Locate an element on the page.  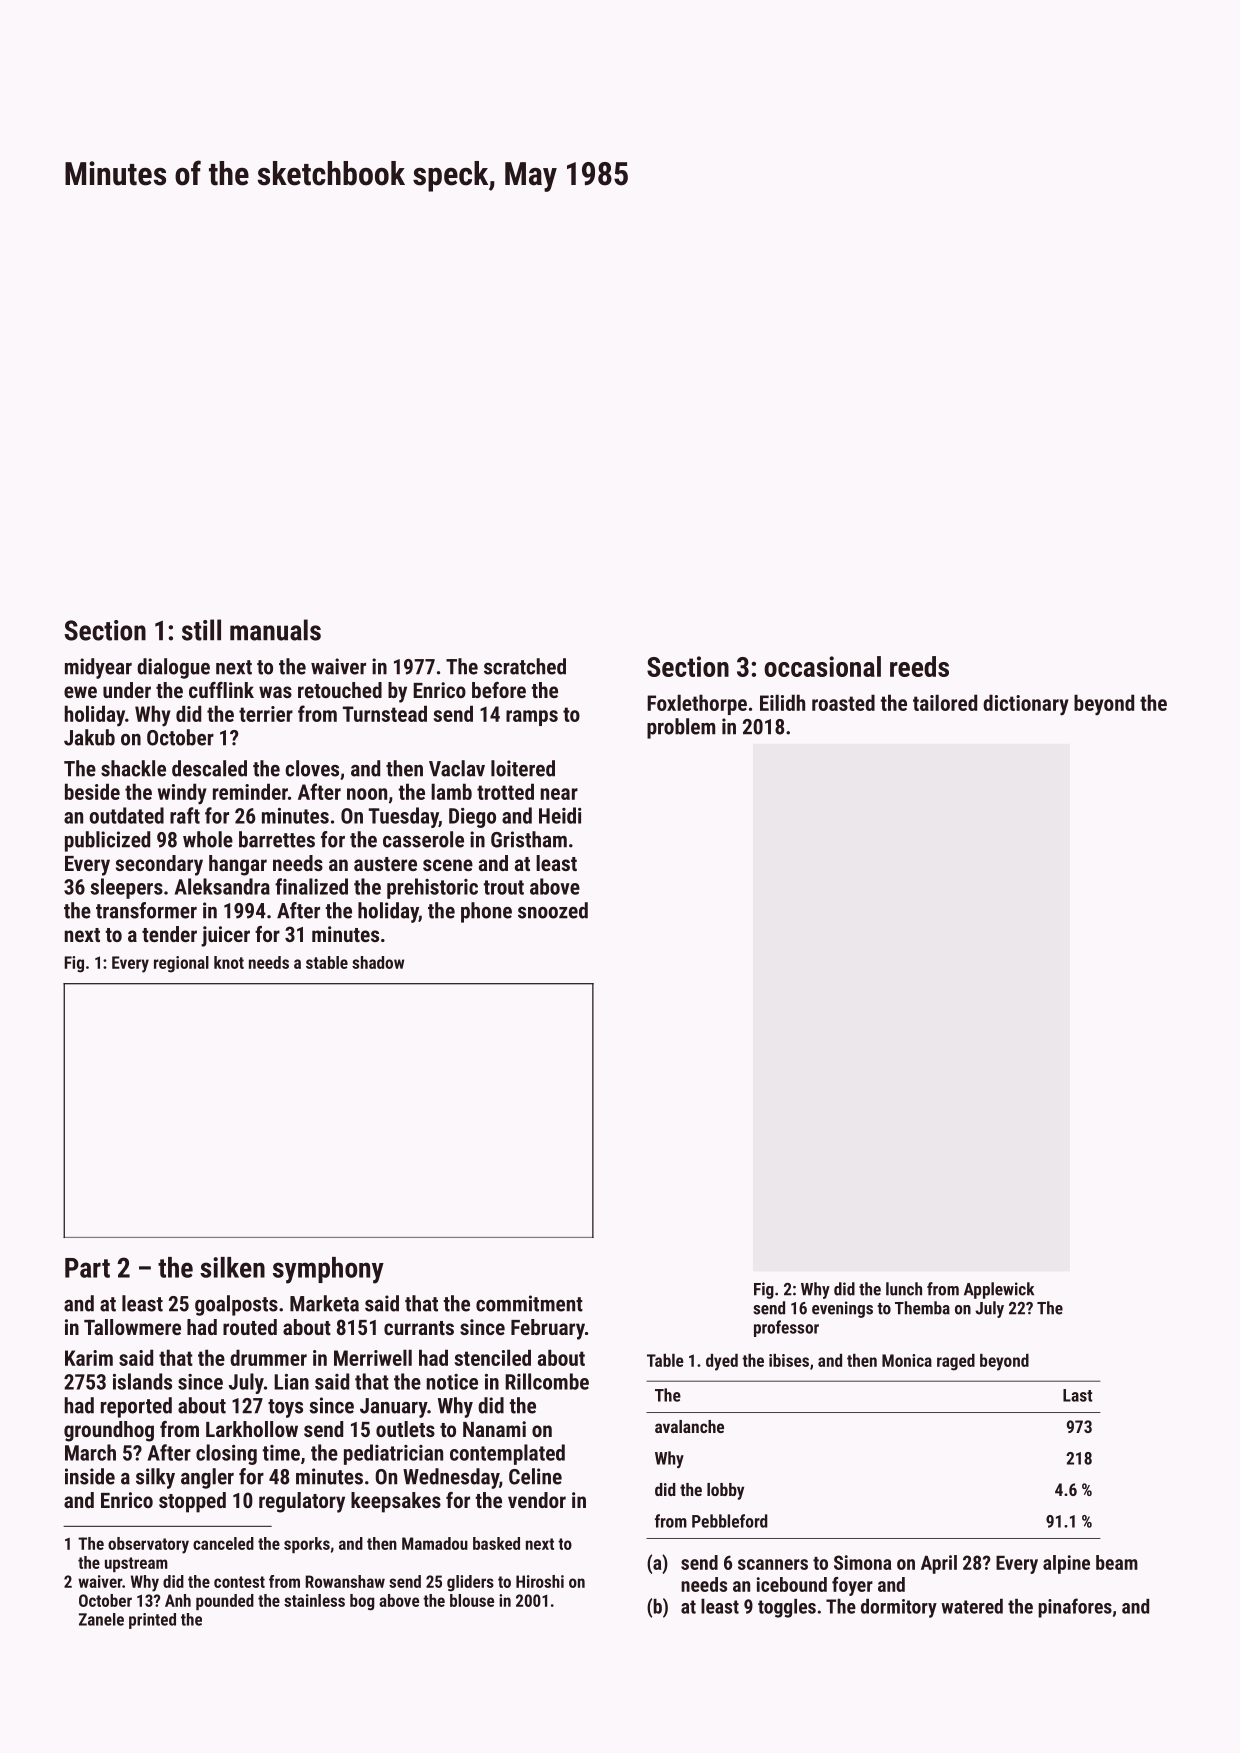
Applewick is located at coordinates (999, 1290).
